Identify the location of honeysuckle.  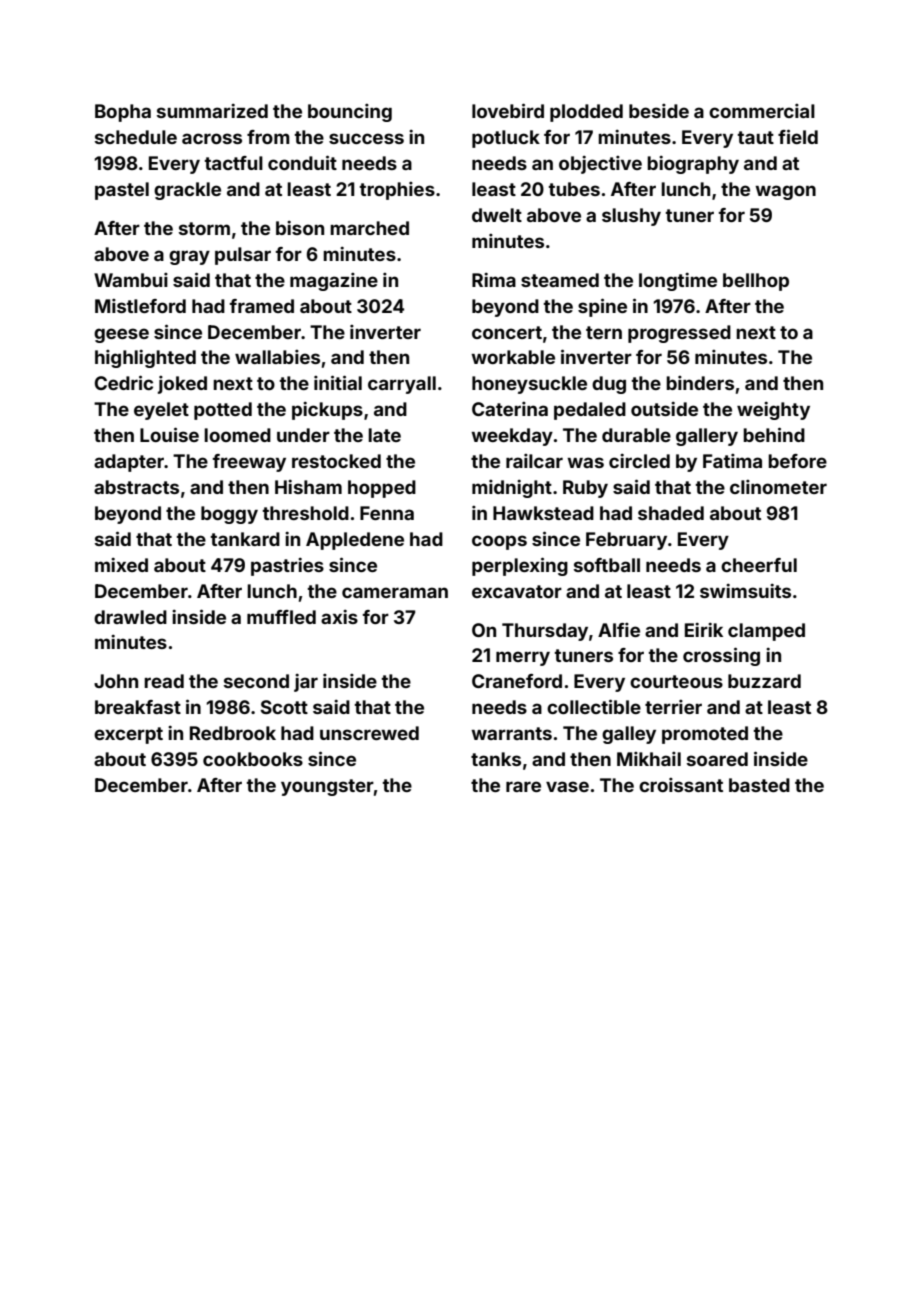
(529, 385).
